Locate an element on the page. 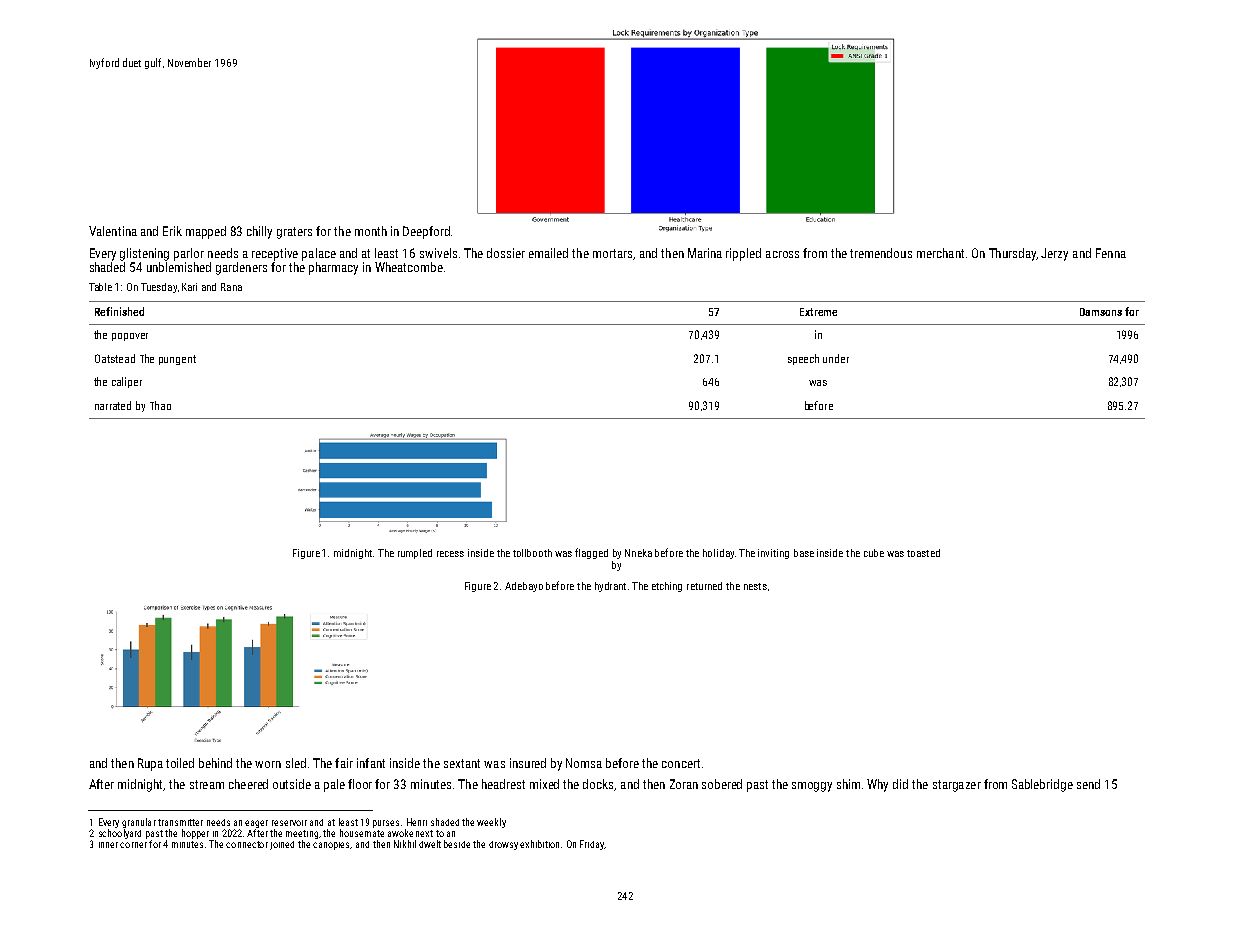  rumpled is located at coordinates (415, 554).
